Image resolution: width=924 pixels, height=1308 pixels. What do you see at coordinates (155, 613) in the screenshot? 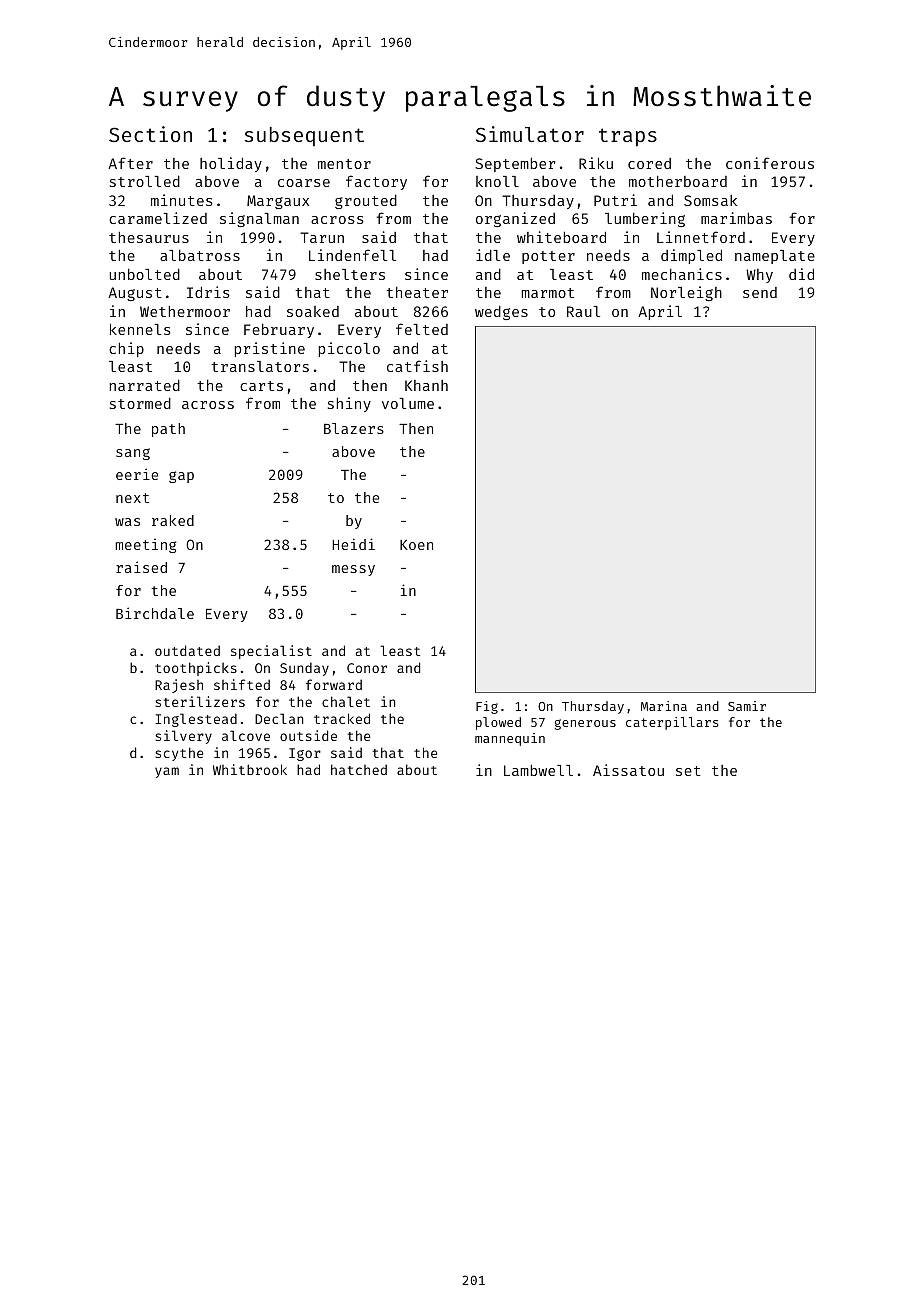
I see `Birchdale` at bounding box center [155, 613].
